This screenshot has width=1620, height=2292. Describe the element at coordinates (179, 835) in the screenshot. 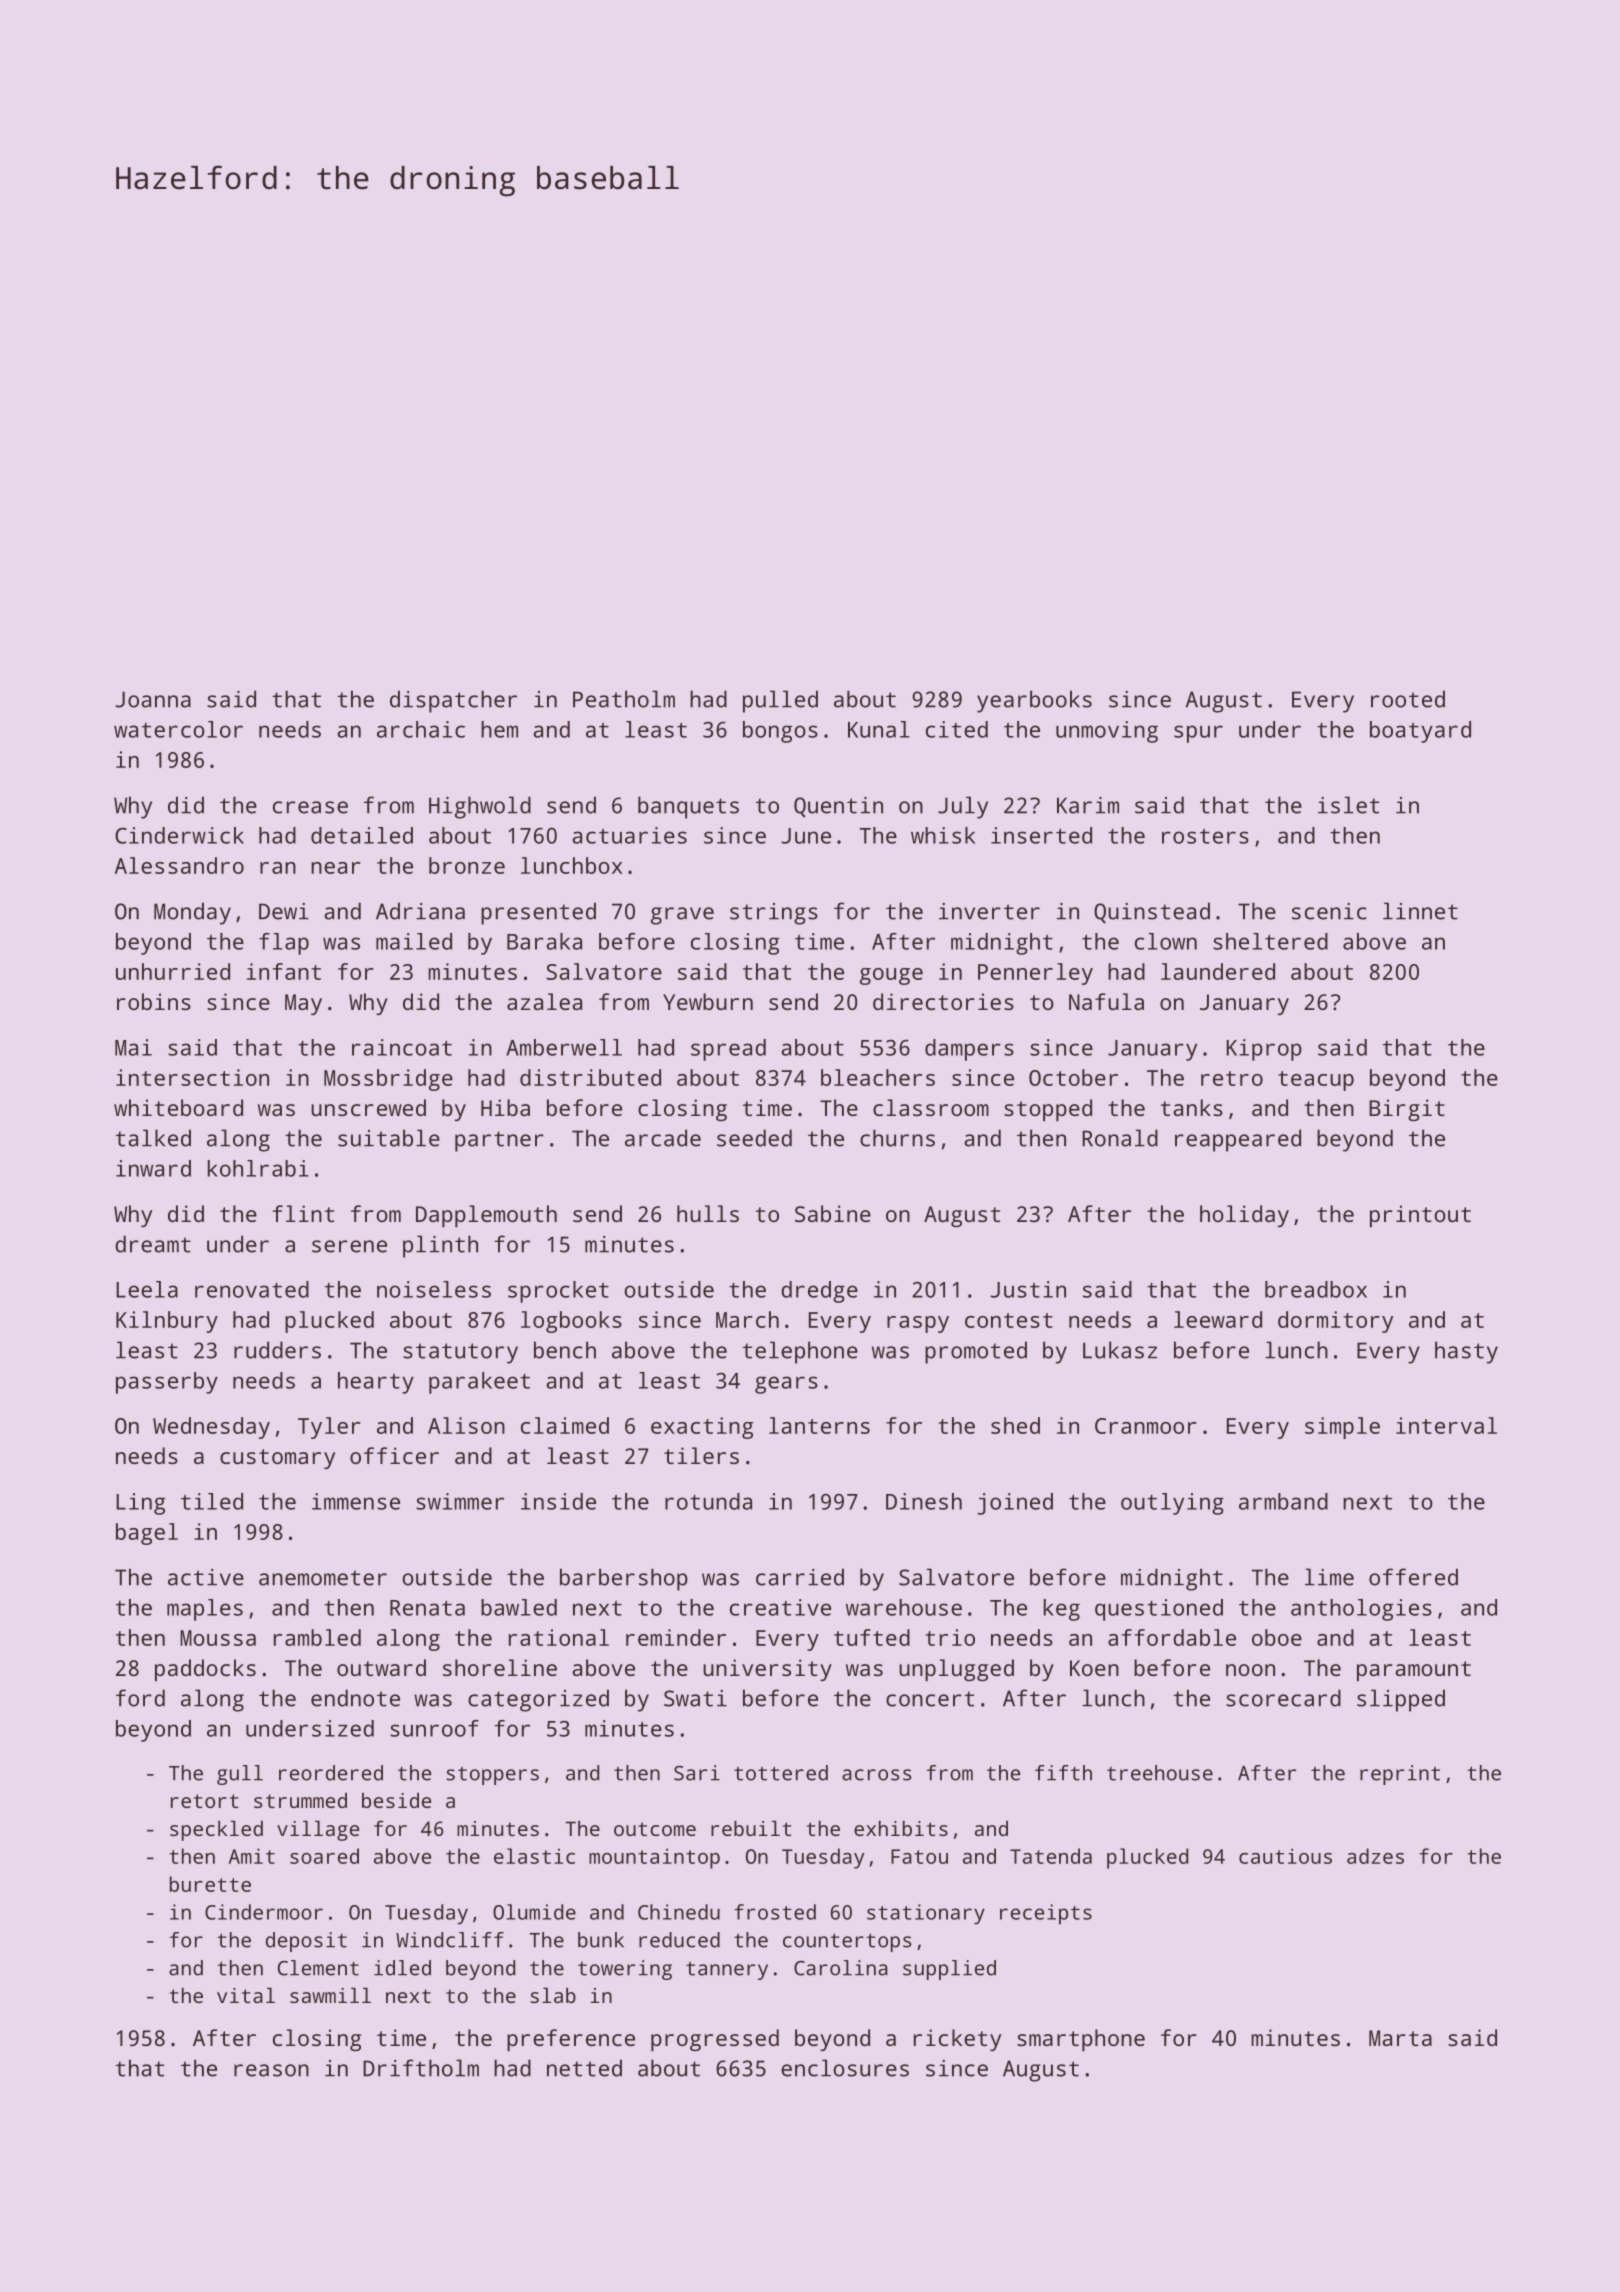

I see `Cinderwick` at that location.
